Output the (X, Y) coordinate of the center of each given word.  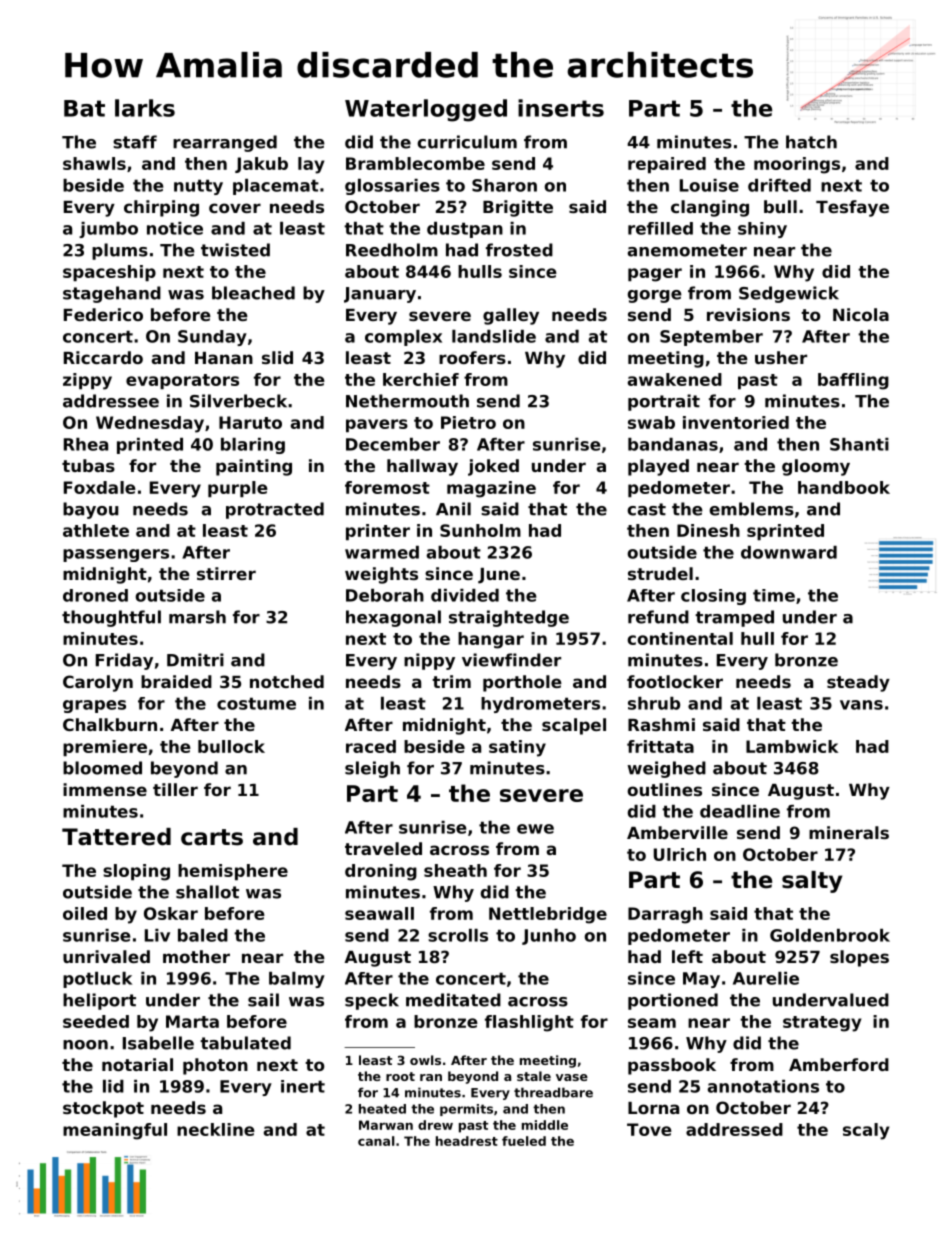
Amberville (677, 832)
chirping (161, 208)
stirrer (226, 573)
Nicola (861, 314)
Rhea (86, 444)
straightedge (509, 618)
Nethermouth (407, 401)
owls (425, 1060)
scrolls (458, 935)
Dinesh (708, 530)
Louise (709, 185)
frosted (519, 250)
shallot (207, 892)
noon (85, 1045)
